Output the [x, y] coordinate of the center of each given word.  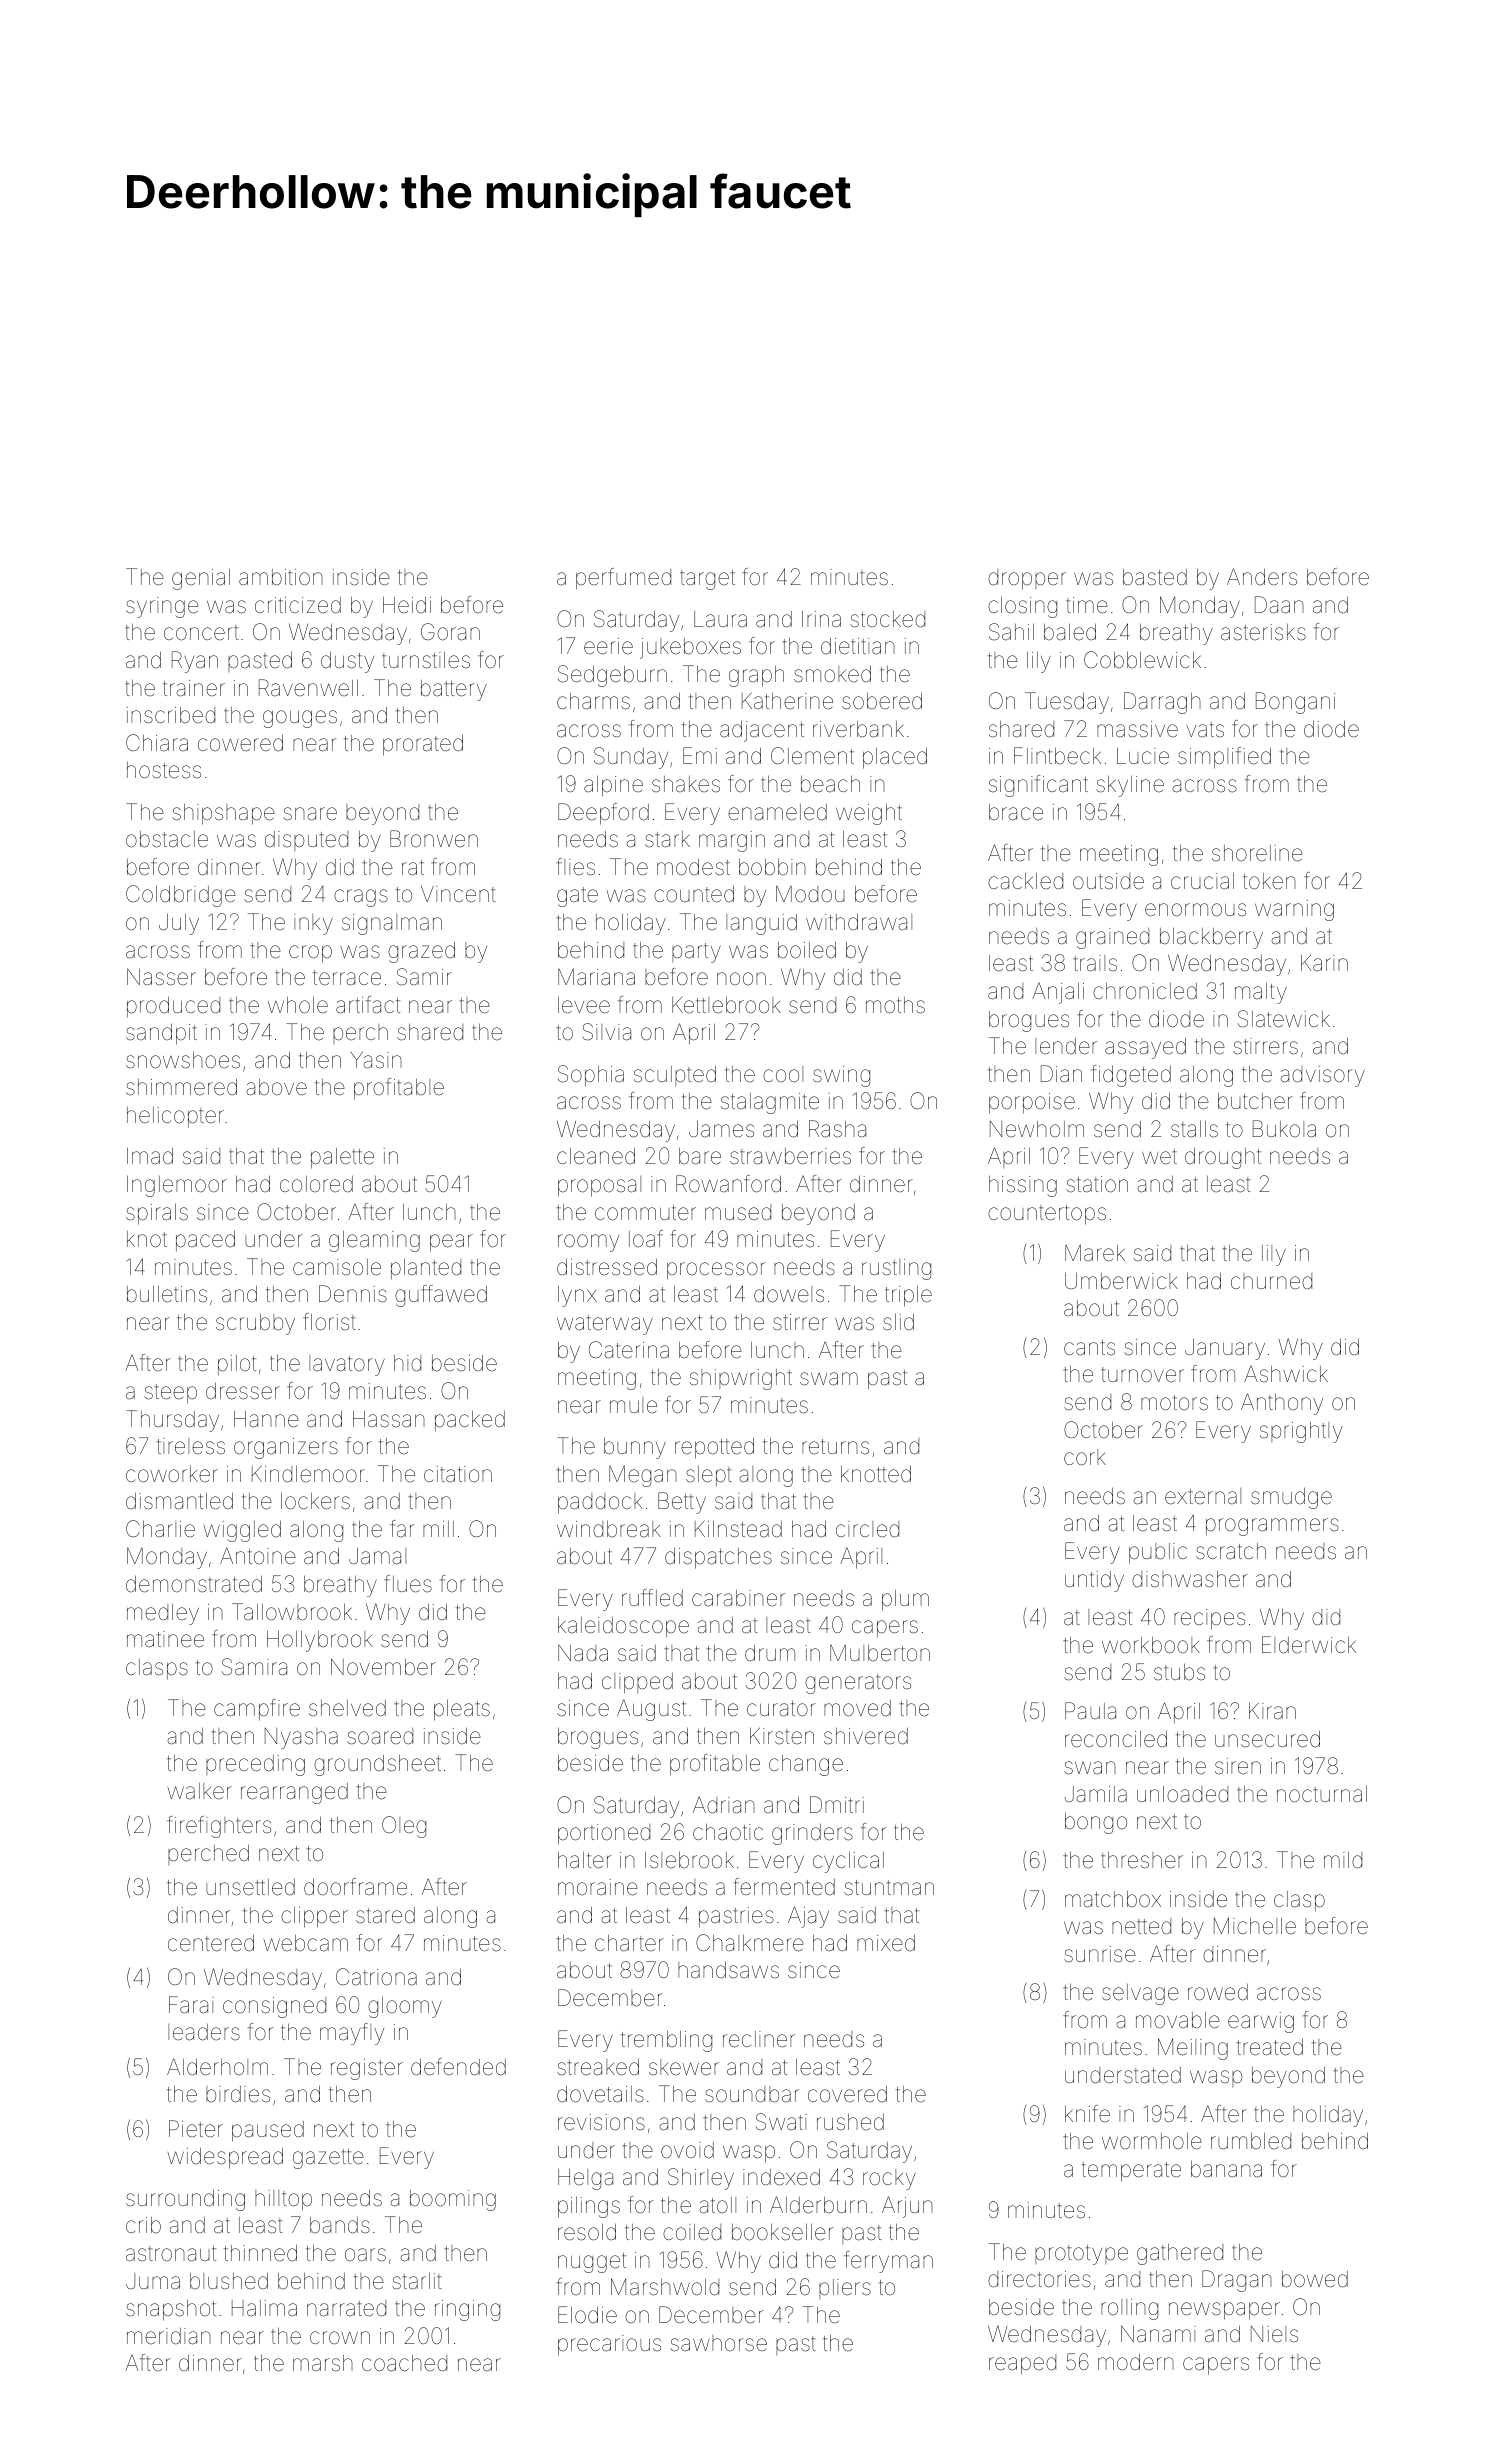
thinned [260, 2253]
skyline [1130, 786]
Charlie [160, 1529]
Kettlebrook [726, 1005]
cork [1085, 1457]
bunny [635, 1448]
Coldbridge [181, 896]
